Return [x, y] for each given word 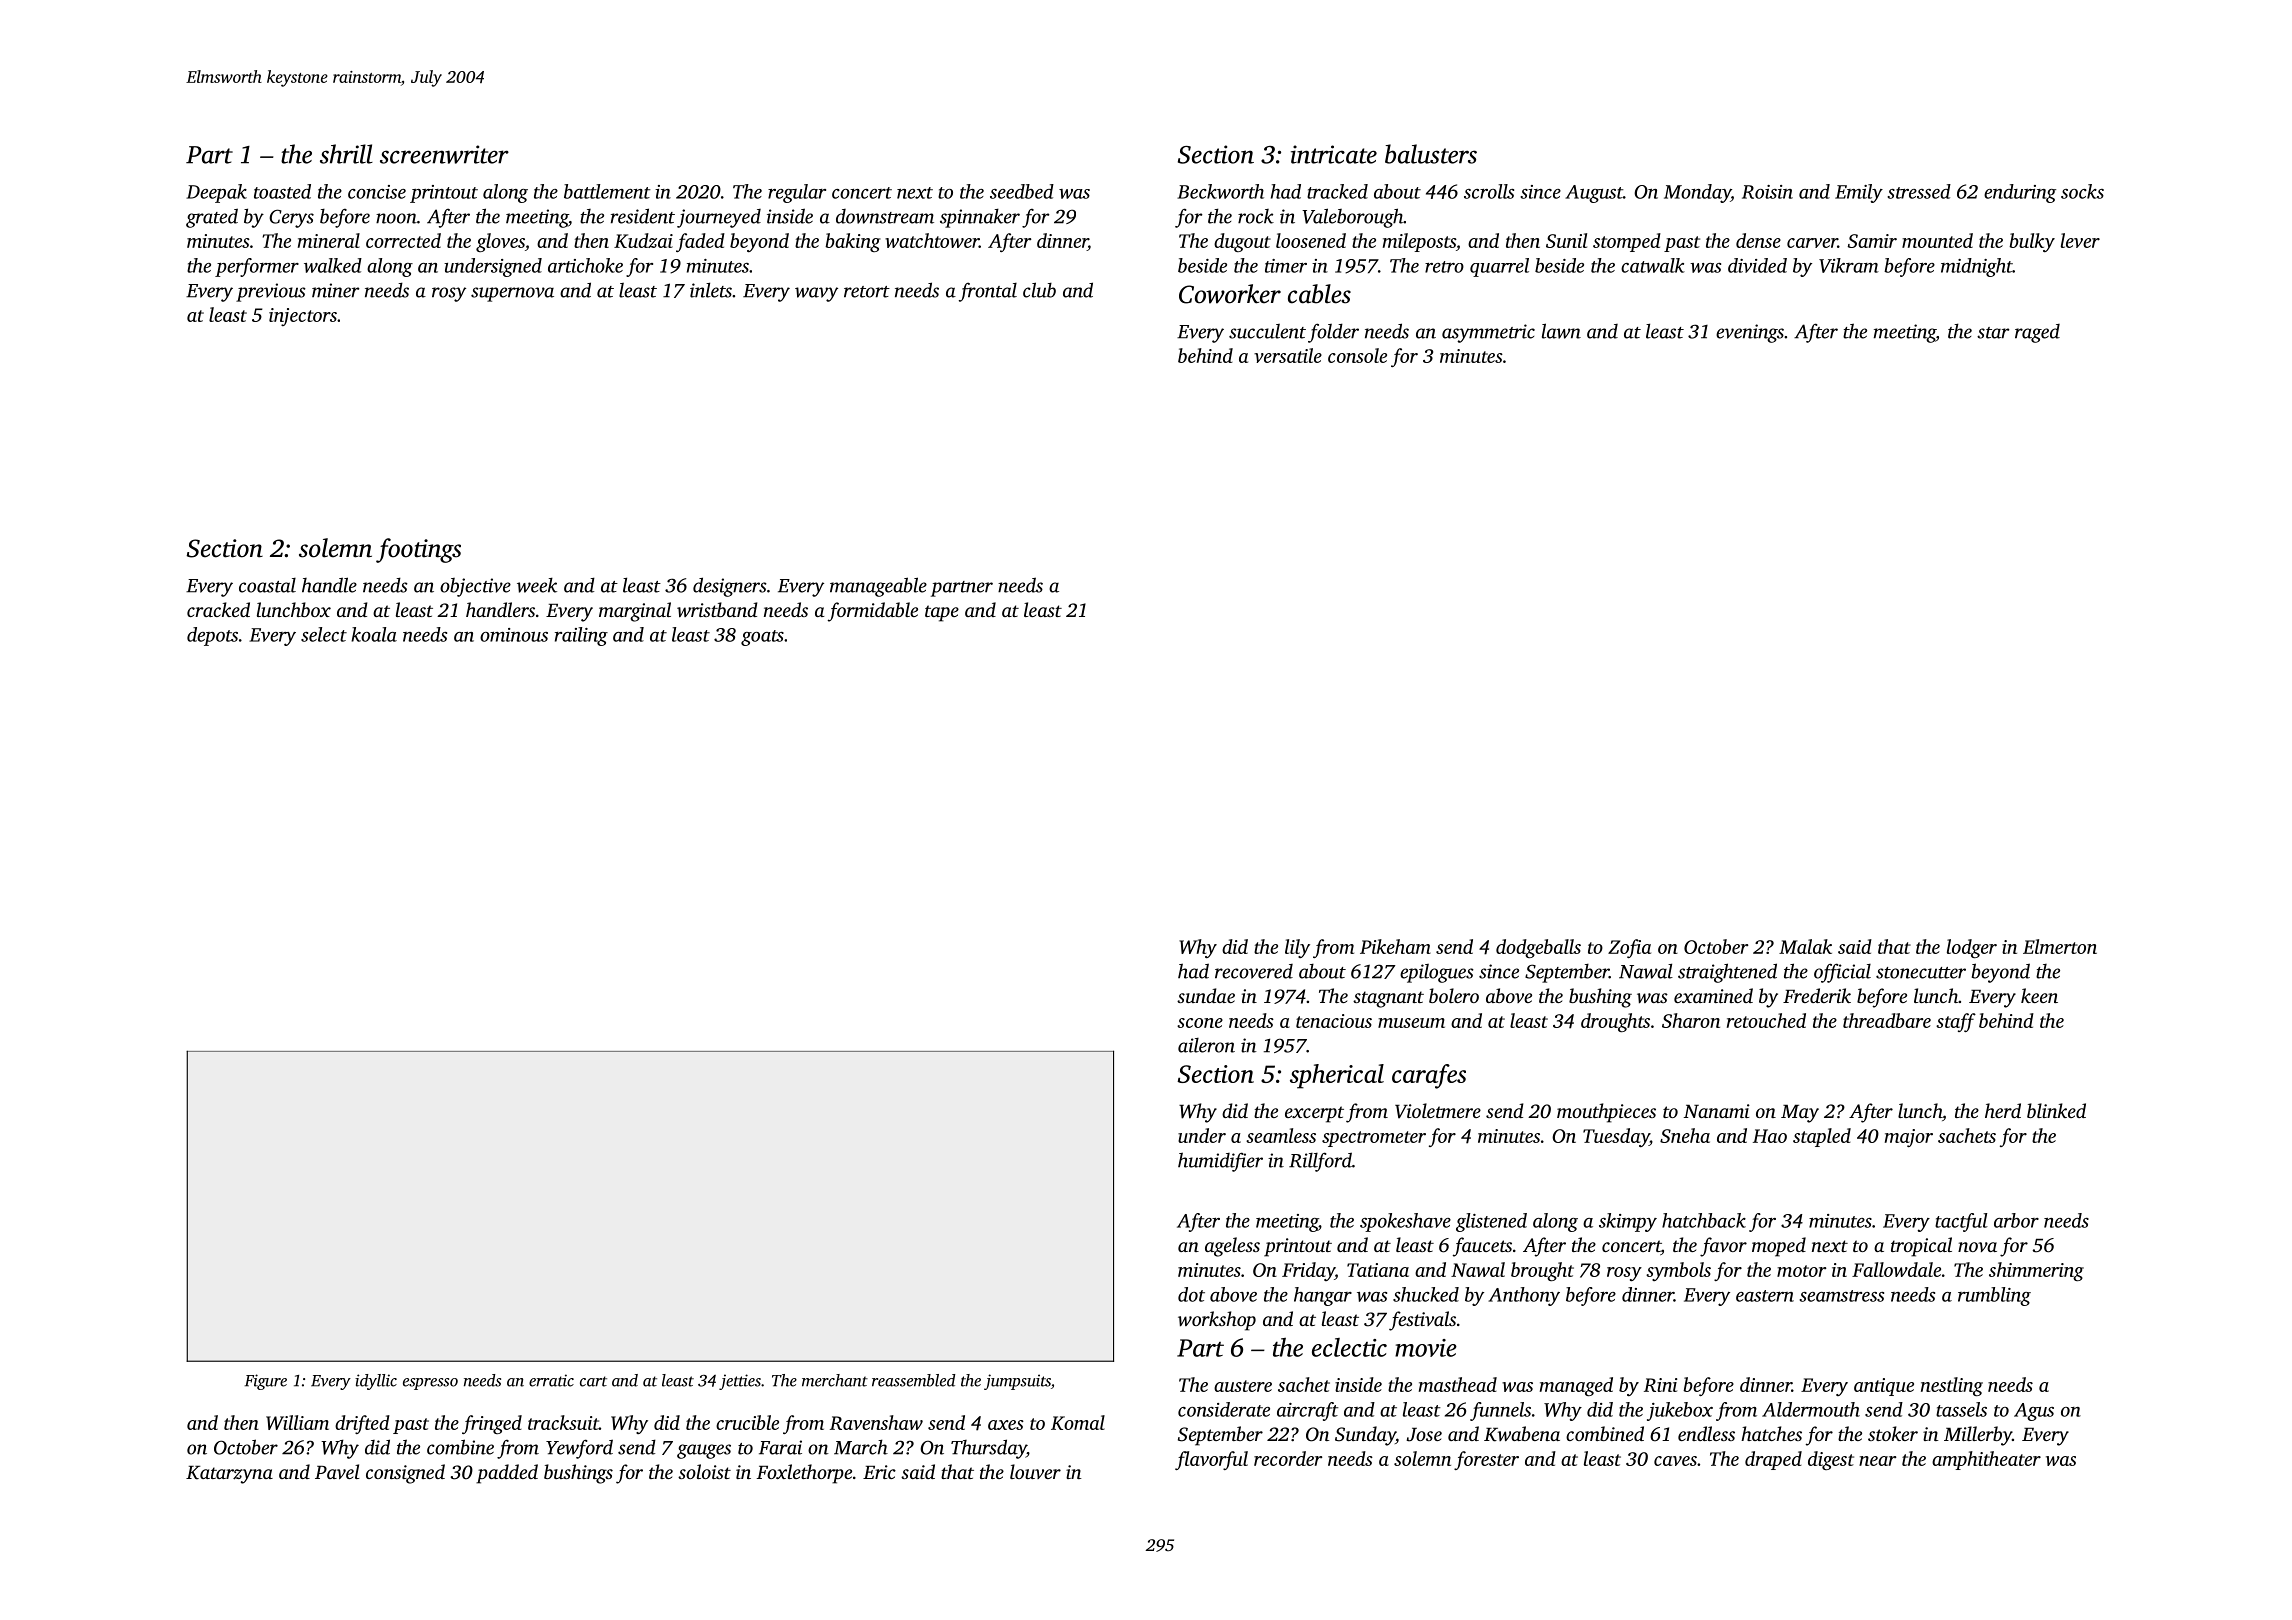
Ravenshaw [876, 1422]
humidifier [1220, 1162]
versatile [1288, 355]
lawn [1561, 331]
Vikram [1849, 265]
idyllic [376, 1382]
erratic [551, 1380]
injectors [303, 317]
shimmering [2036, 1271]
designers [730, 587]
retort [867, 292]
